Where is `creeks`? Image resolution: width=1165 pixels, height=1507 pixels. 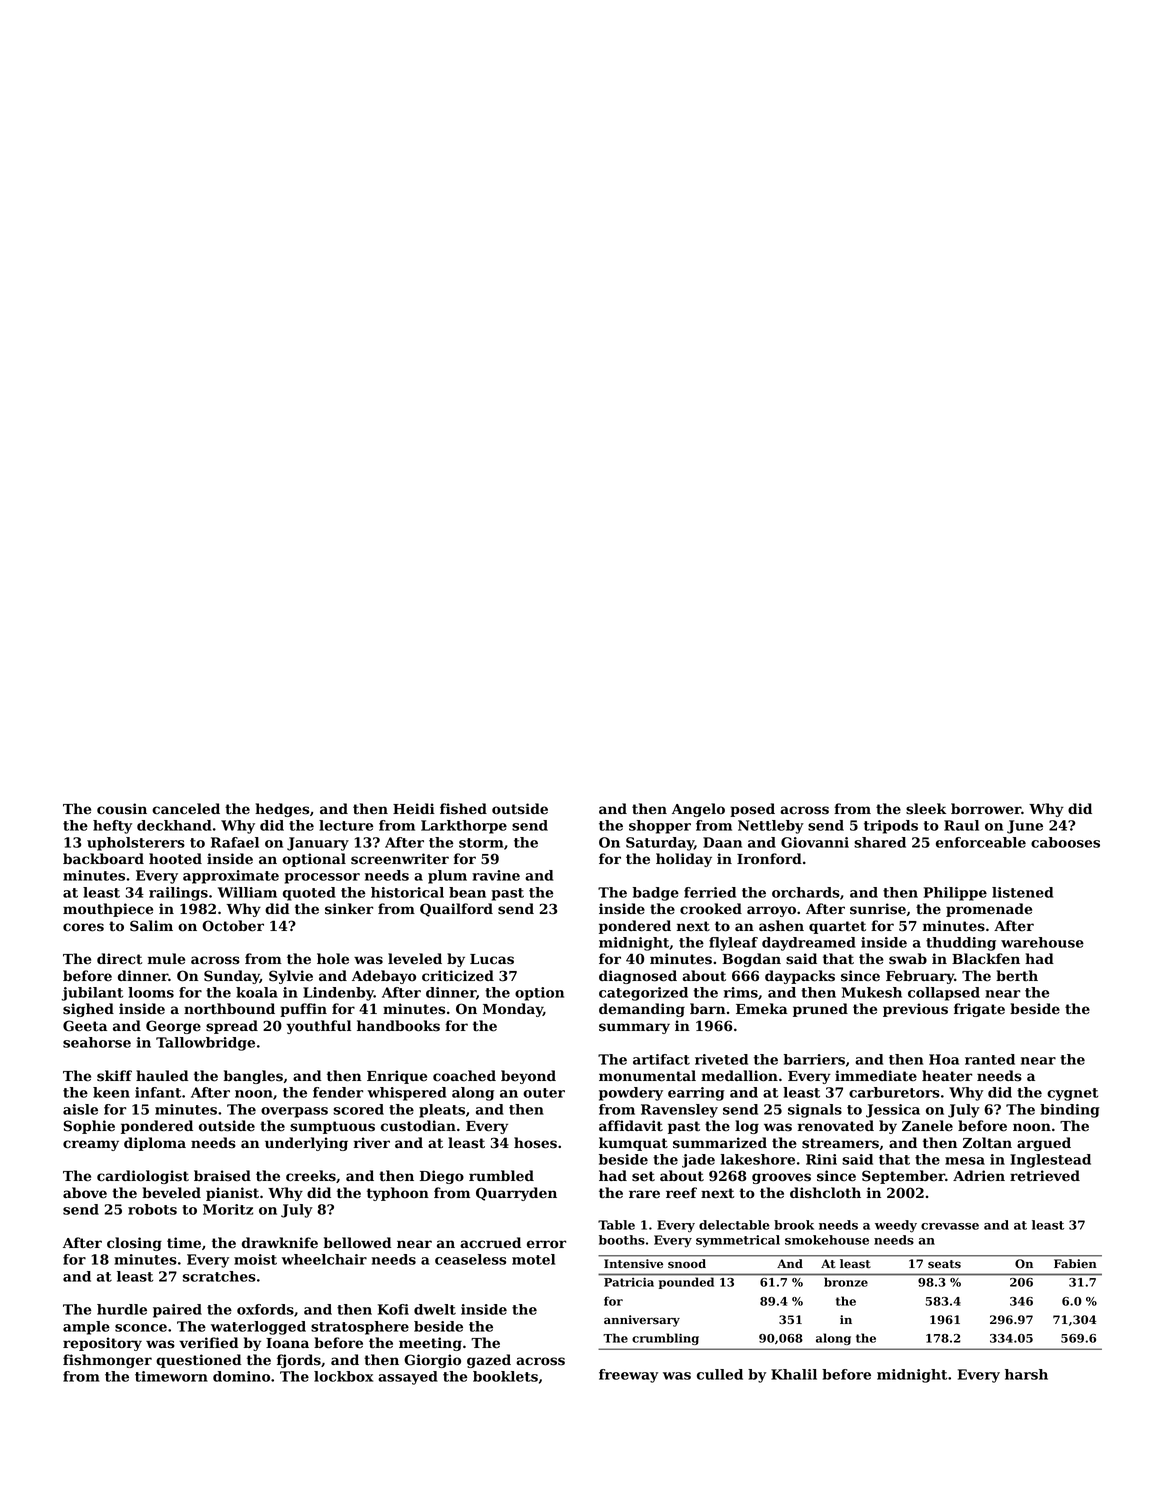
creeks is located at coordinates (311, 1176).
